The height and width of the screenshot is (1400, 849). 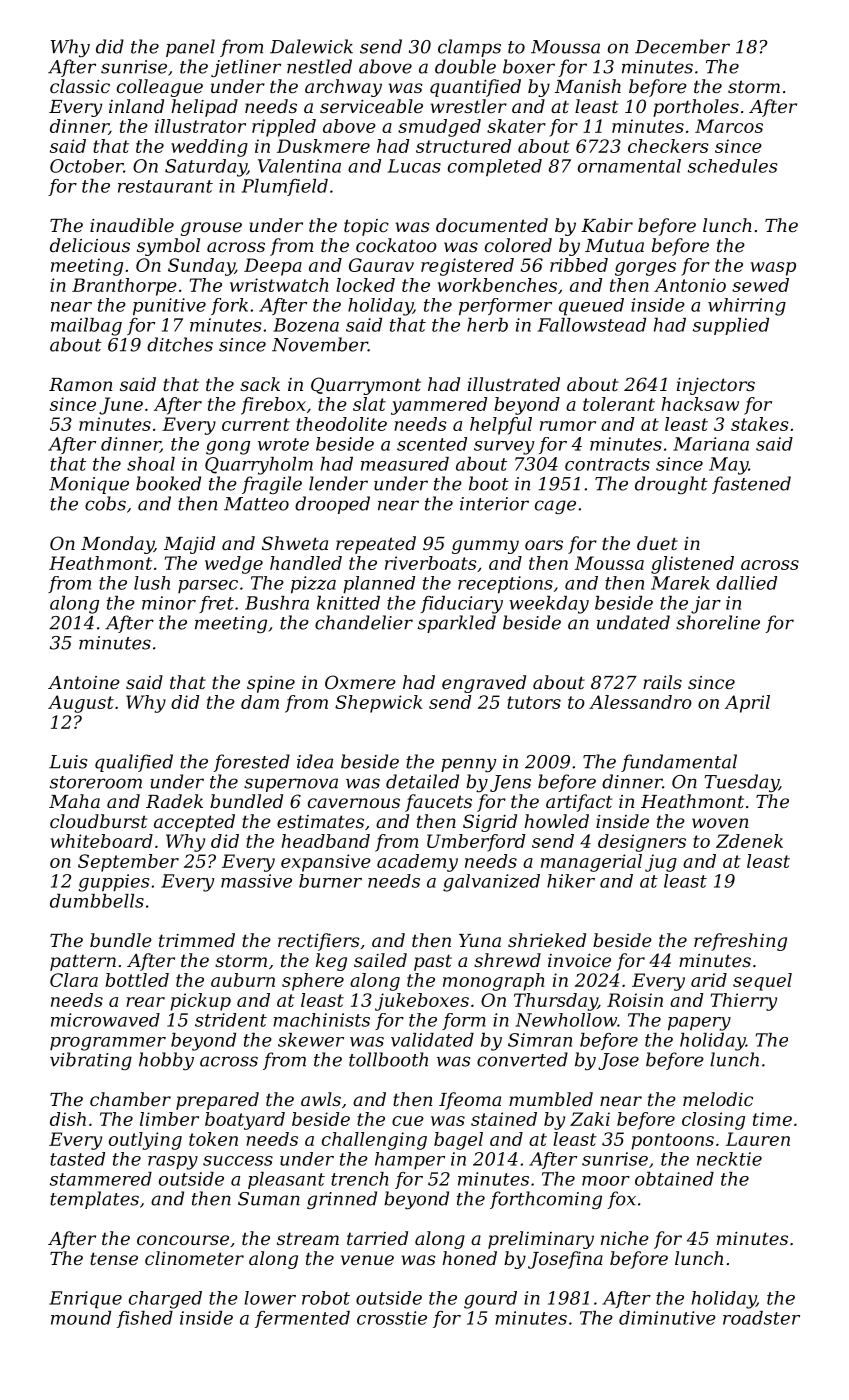 I want to click on Bushra, so click(x=277, y=603).
